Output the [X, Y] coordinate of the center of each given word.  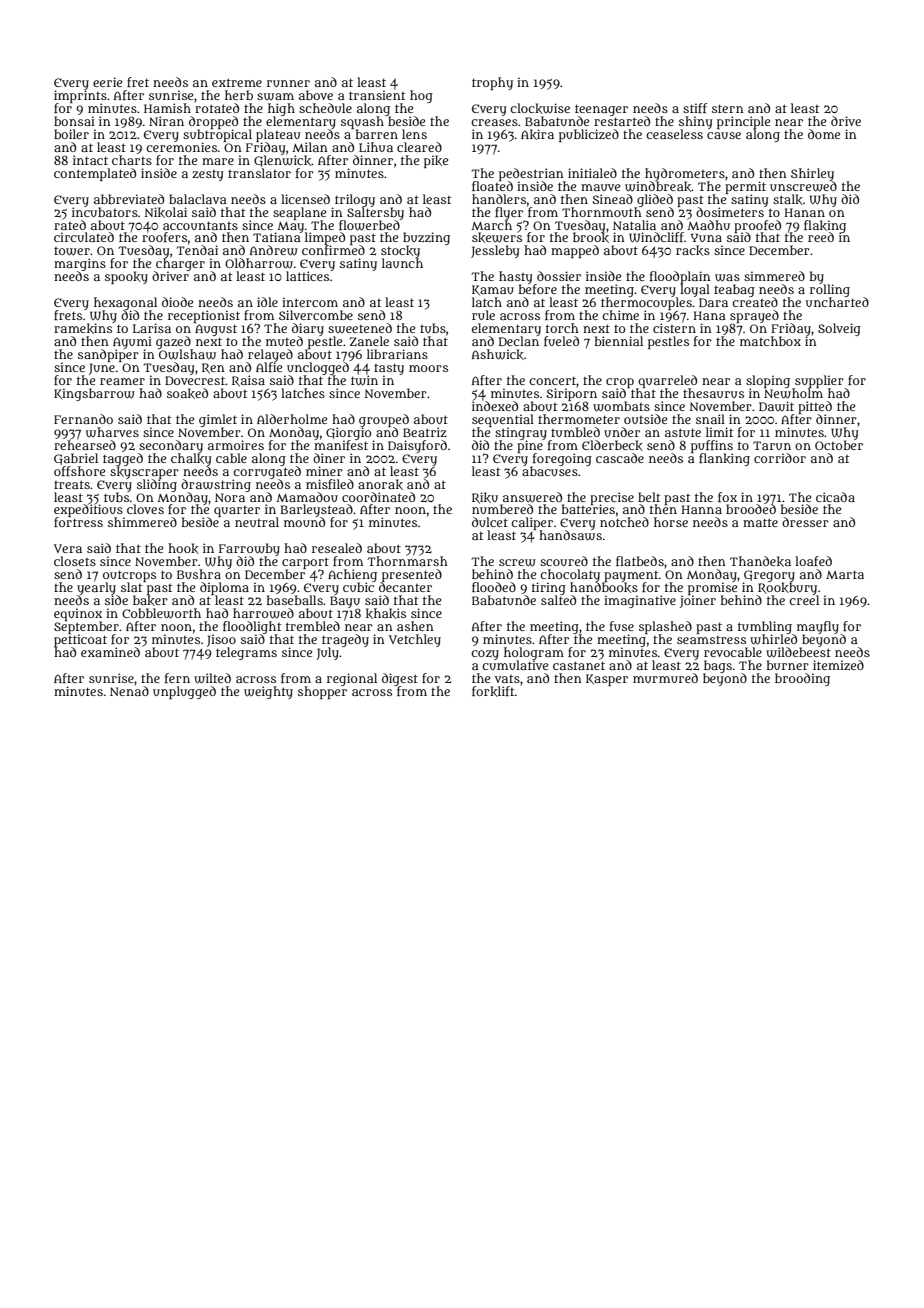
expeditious [89, 511]
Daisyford [417, 446]
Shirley [812, 174]
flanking [724, 459]
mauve [600, 187]
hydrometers [685, 174]
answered [532, 497]
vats [507, 679]
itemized [838, 665]
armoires [236, 445]
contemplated [95, 174]
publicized [589, 135]
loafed [813, 561]
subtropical [217, 135]
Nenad [129, 691]
